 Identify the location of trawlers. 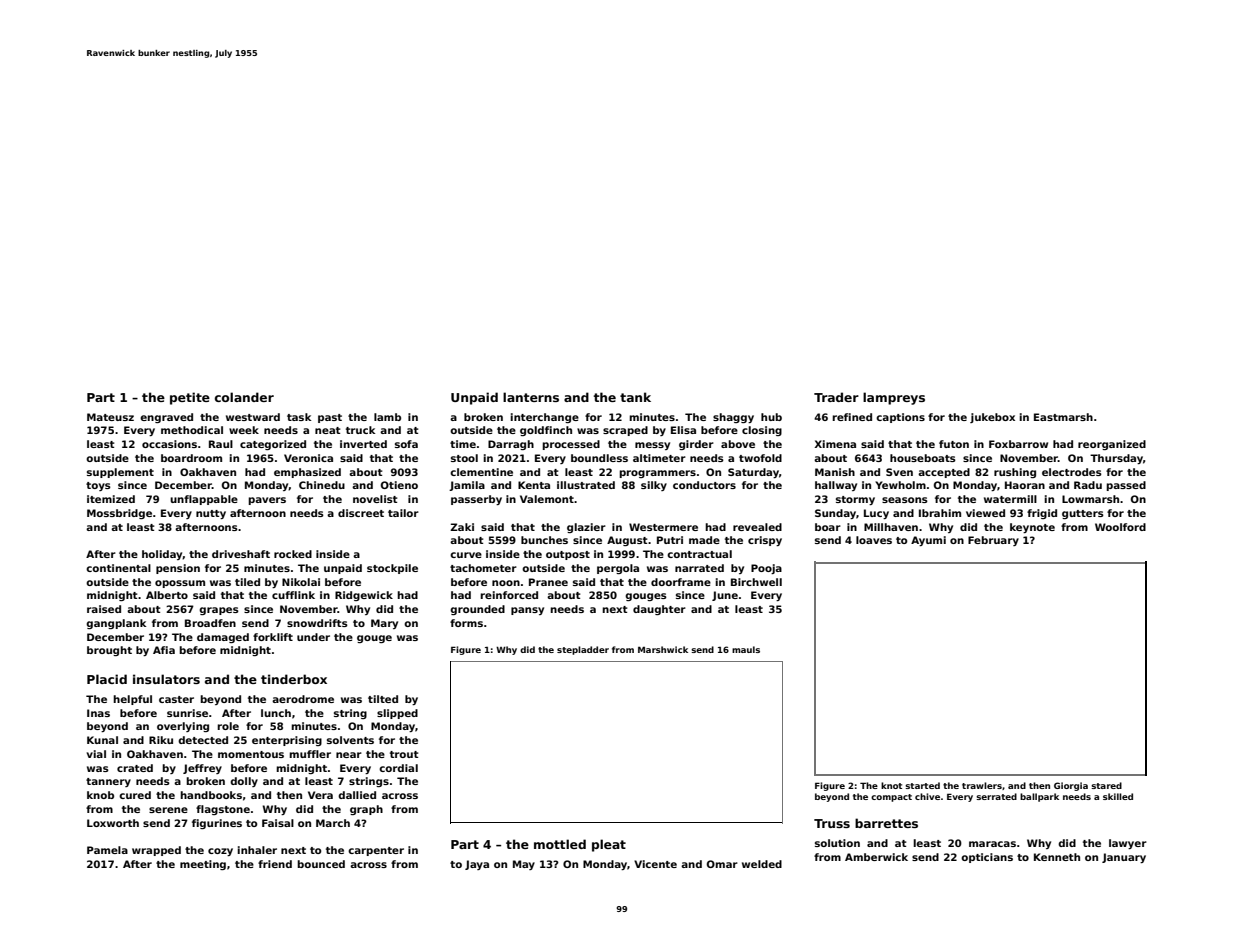
(982, 785).
